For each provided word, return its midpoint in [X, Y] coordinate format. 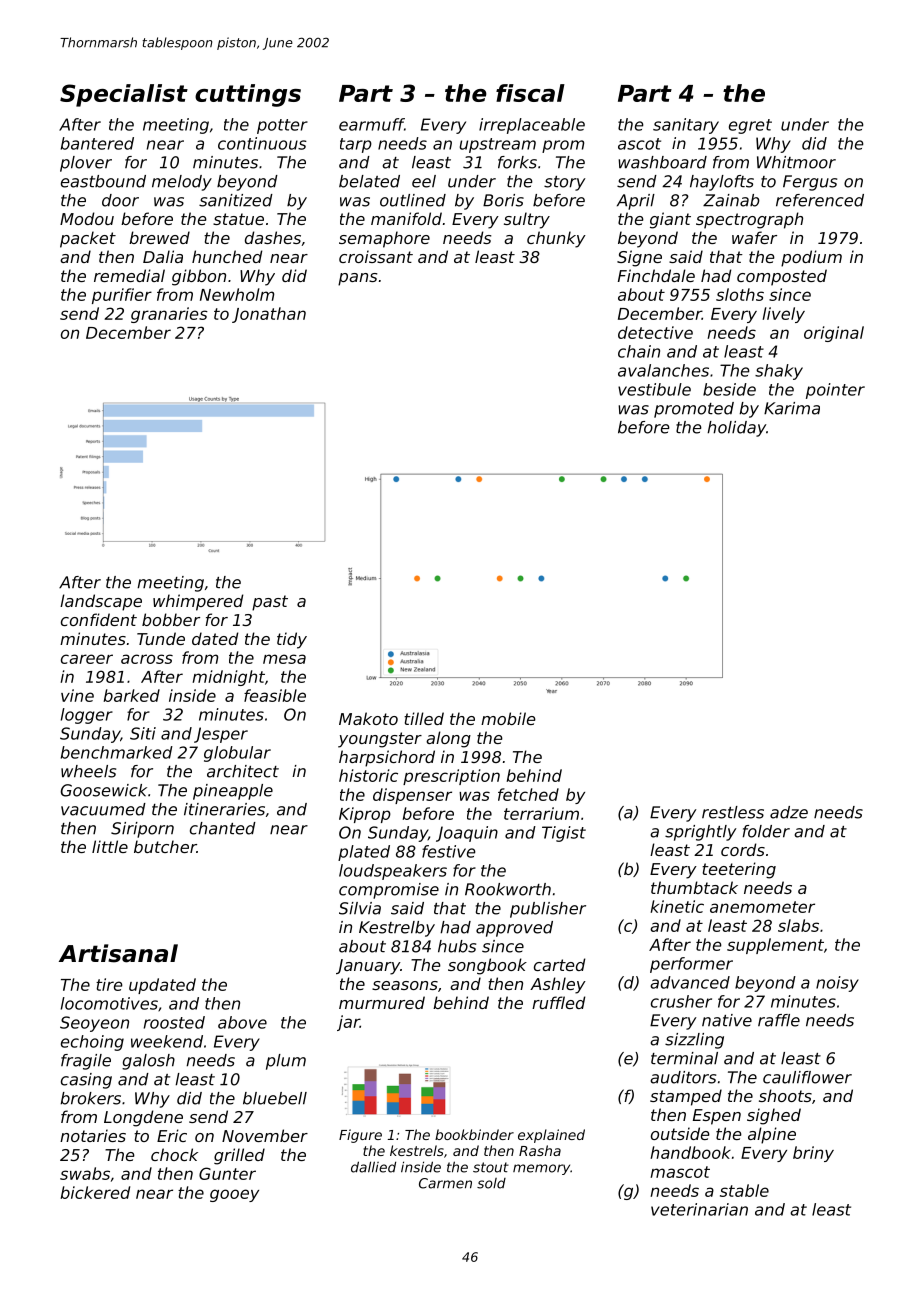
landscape [101, 602]
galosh [148, 1062]
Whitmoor [796, 162]
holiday [736, 429]
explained [551, 1136]
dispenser [412, 796]
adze [789, 812]
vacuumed [103, 809]
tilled [424, 718]
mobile [508, 718]
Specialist [124, 95]
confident [99, 619]
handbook [690, 1152]
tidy [292, 640]
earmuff [371, 124]
